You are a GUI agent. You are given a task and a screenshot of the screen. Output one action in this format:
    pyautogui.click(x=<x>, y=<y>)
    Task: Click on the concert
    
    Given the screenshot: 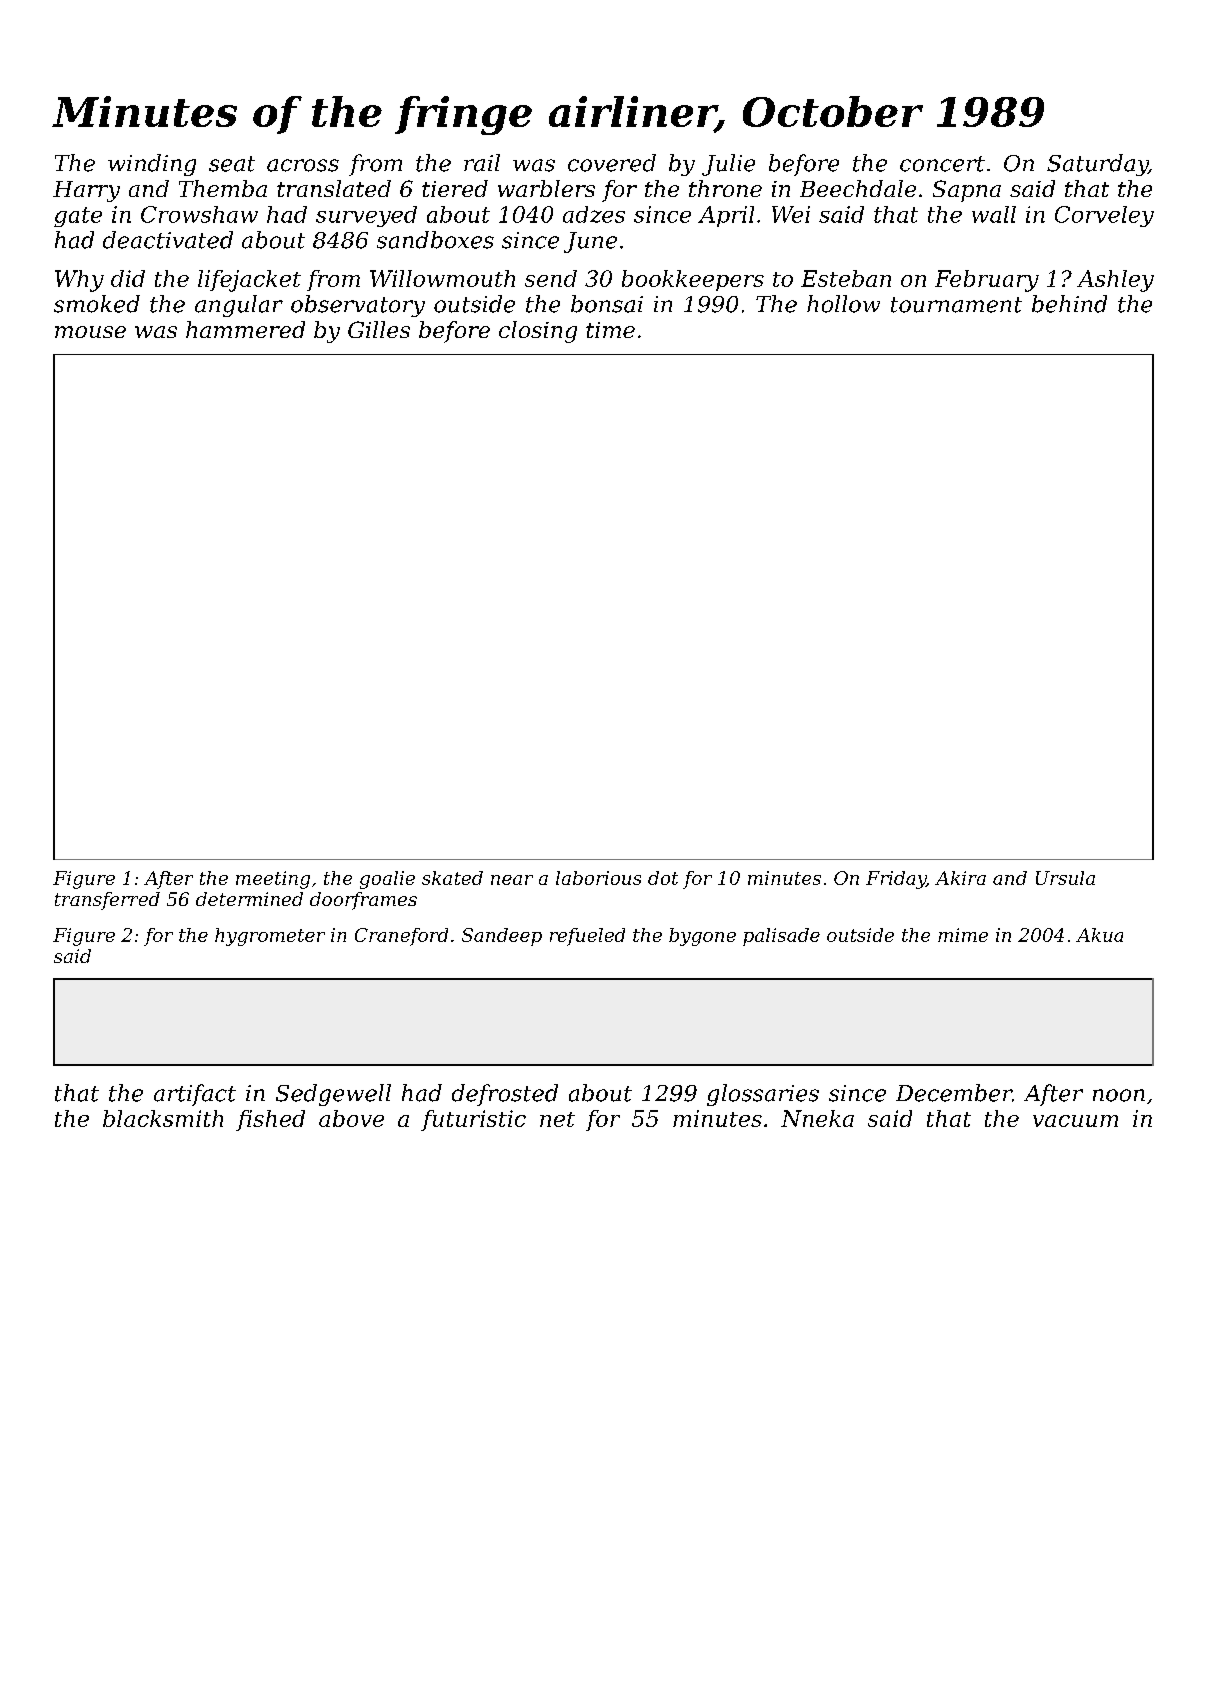 What is the action you would take?
    pyautogui.click(x=942, y=164)
